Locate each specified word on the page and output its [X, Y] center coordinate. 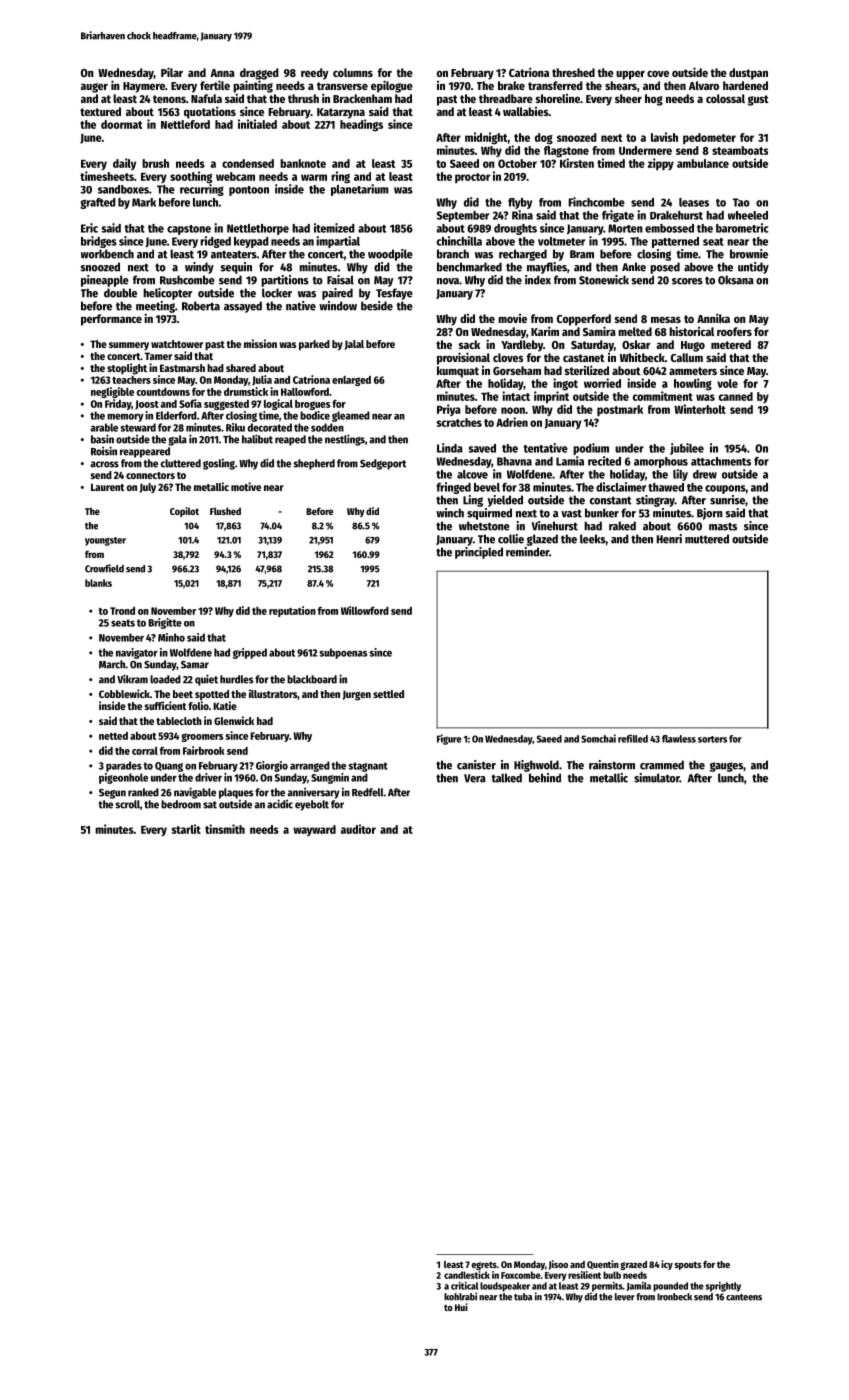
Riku [235, 427]
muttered [707, 539]
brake [511, 85]
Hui [461, 1307]
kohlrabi [460, 1296]
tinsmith [225, 829]
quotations [210, 112]
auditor [358, 829]
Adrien [512, 422]
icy [667, 1265]
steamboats [740, 150]
